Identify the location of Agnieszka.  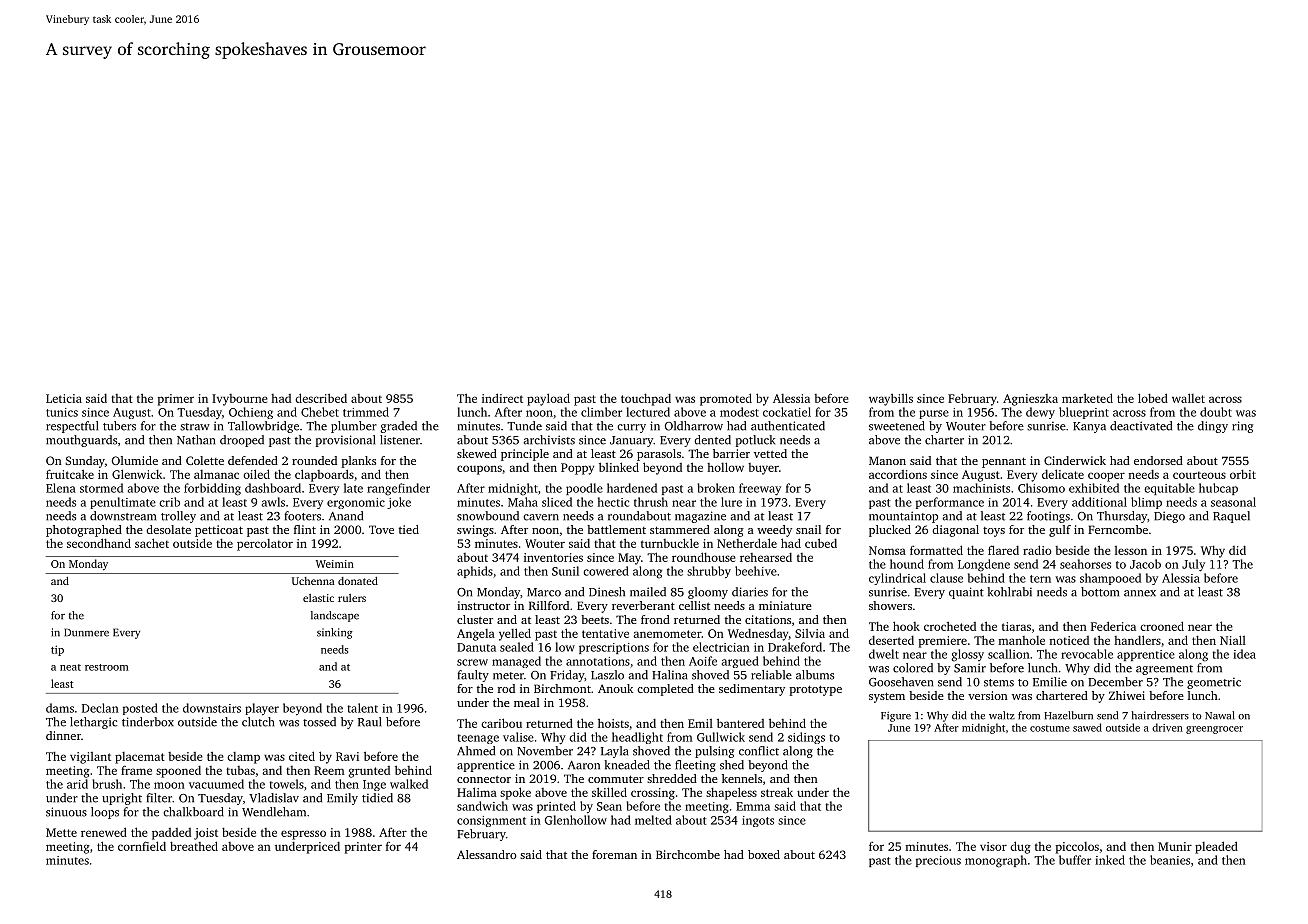
(1030, 400).
